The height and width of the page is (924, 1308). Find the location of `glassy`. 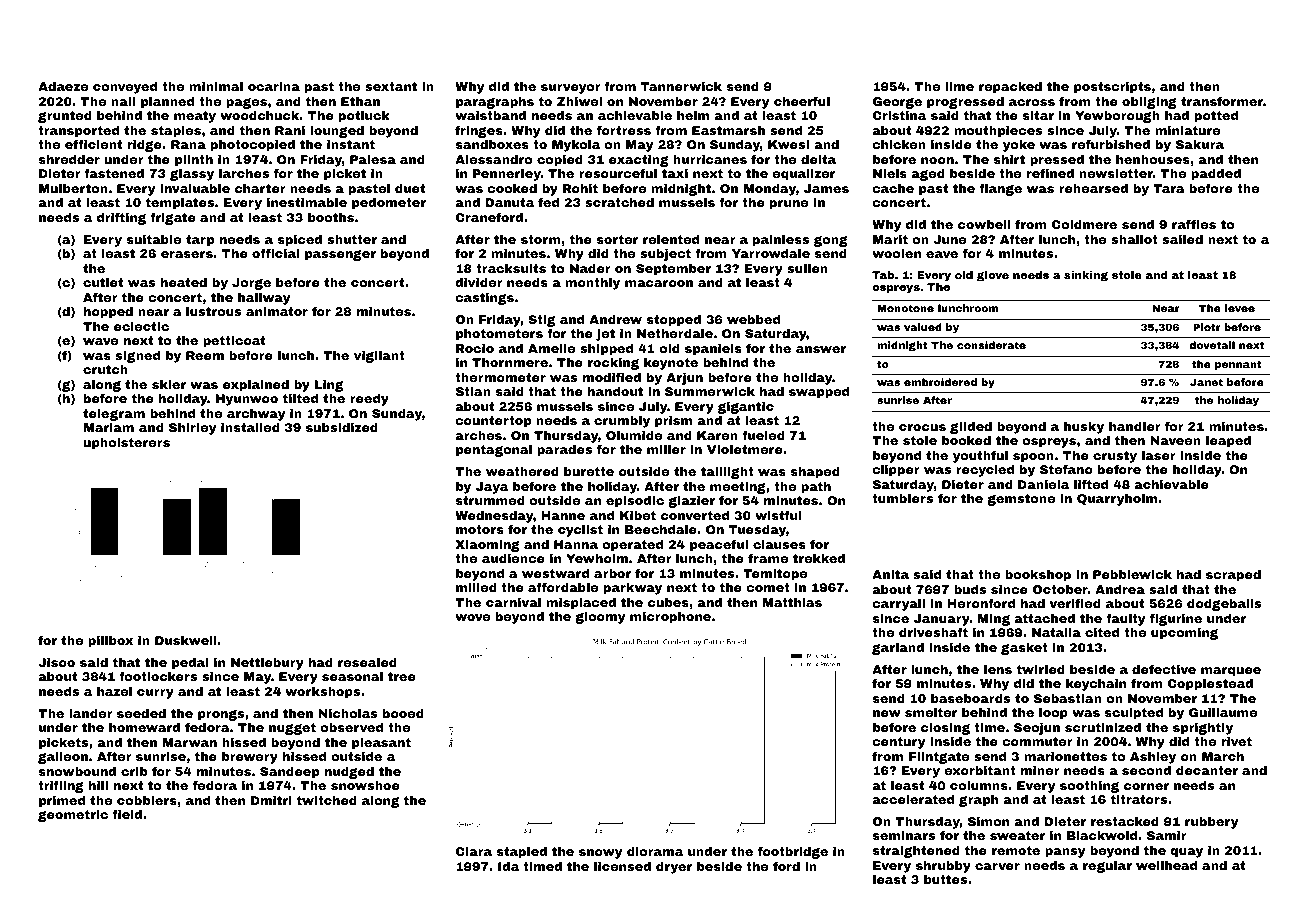

glassy is located at coordinates (192, 175).
